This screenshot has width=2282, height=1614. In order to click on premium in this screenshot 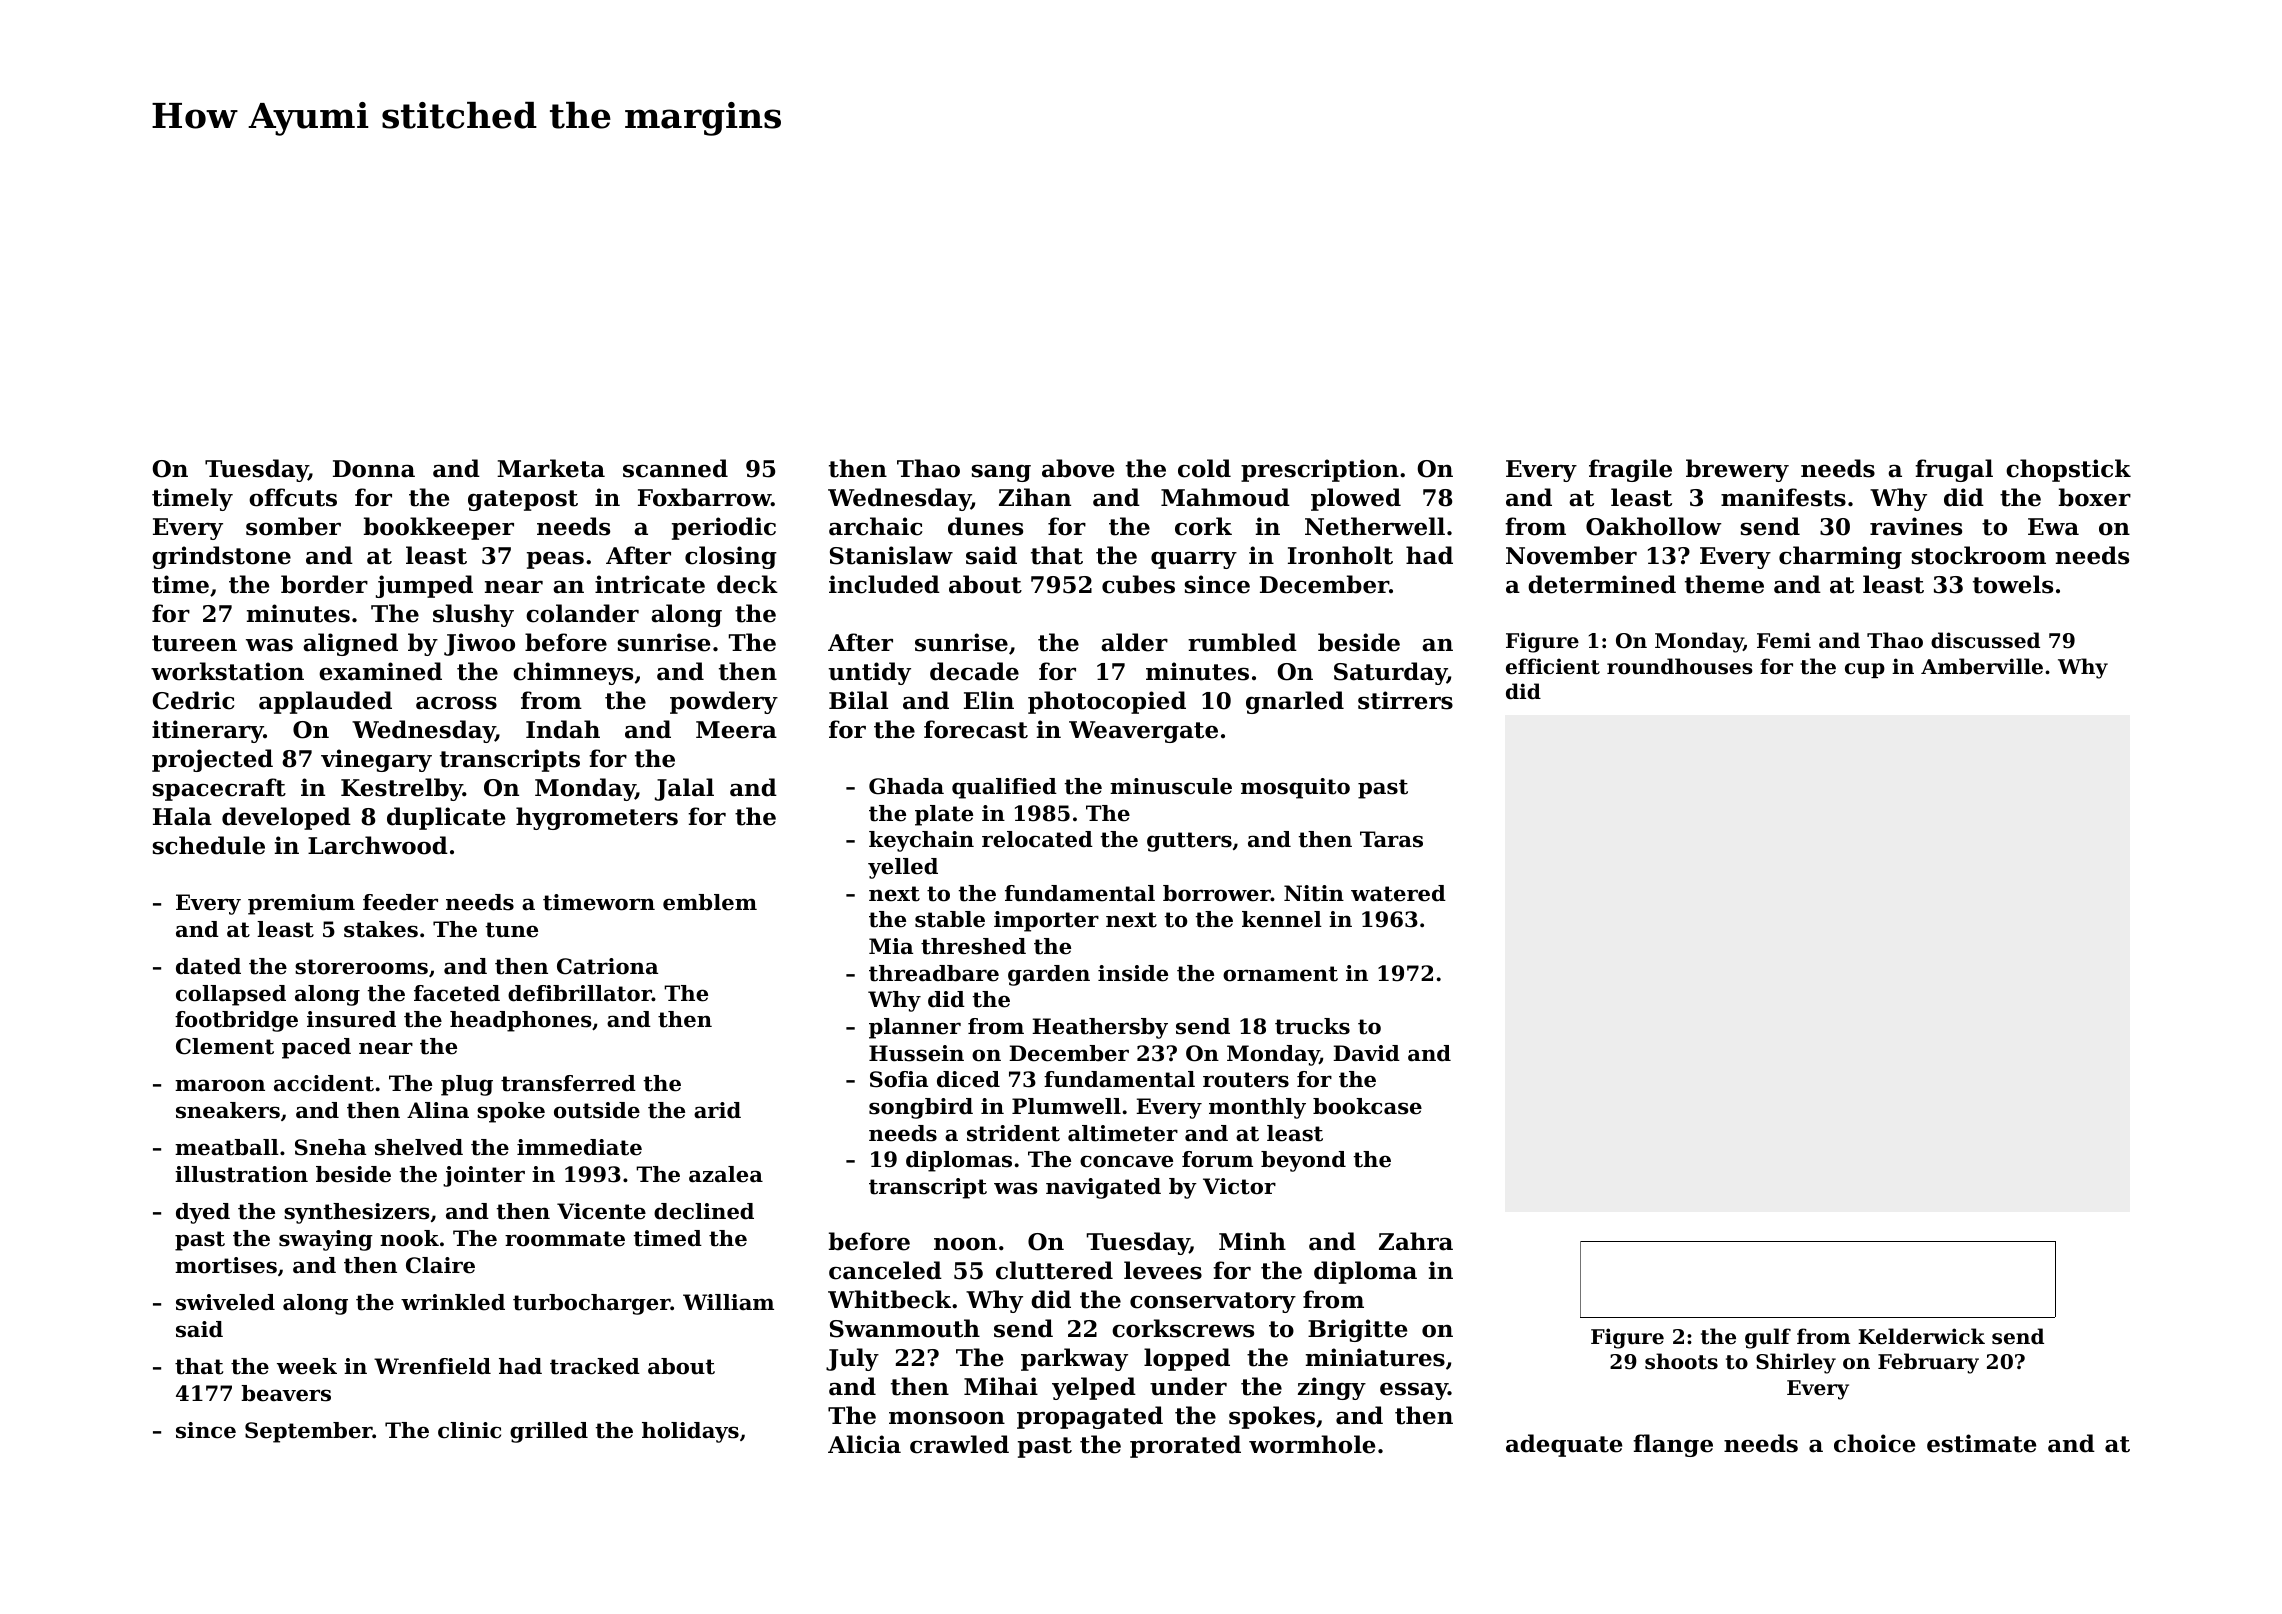, I will do `click(301, 904)`.
